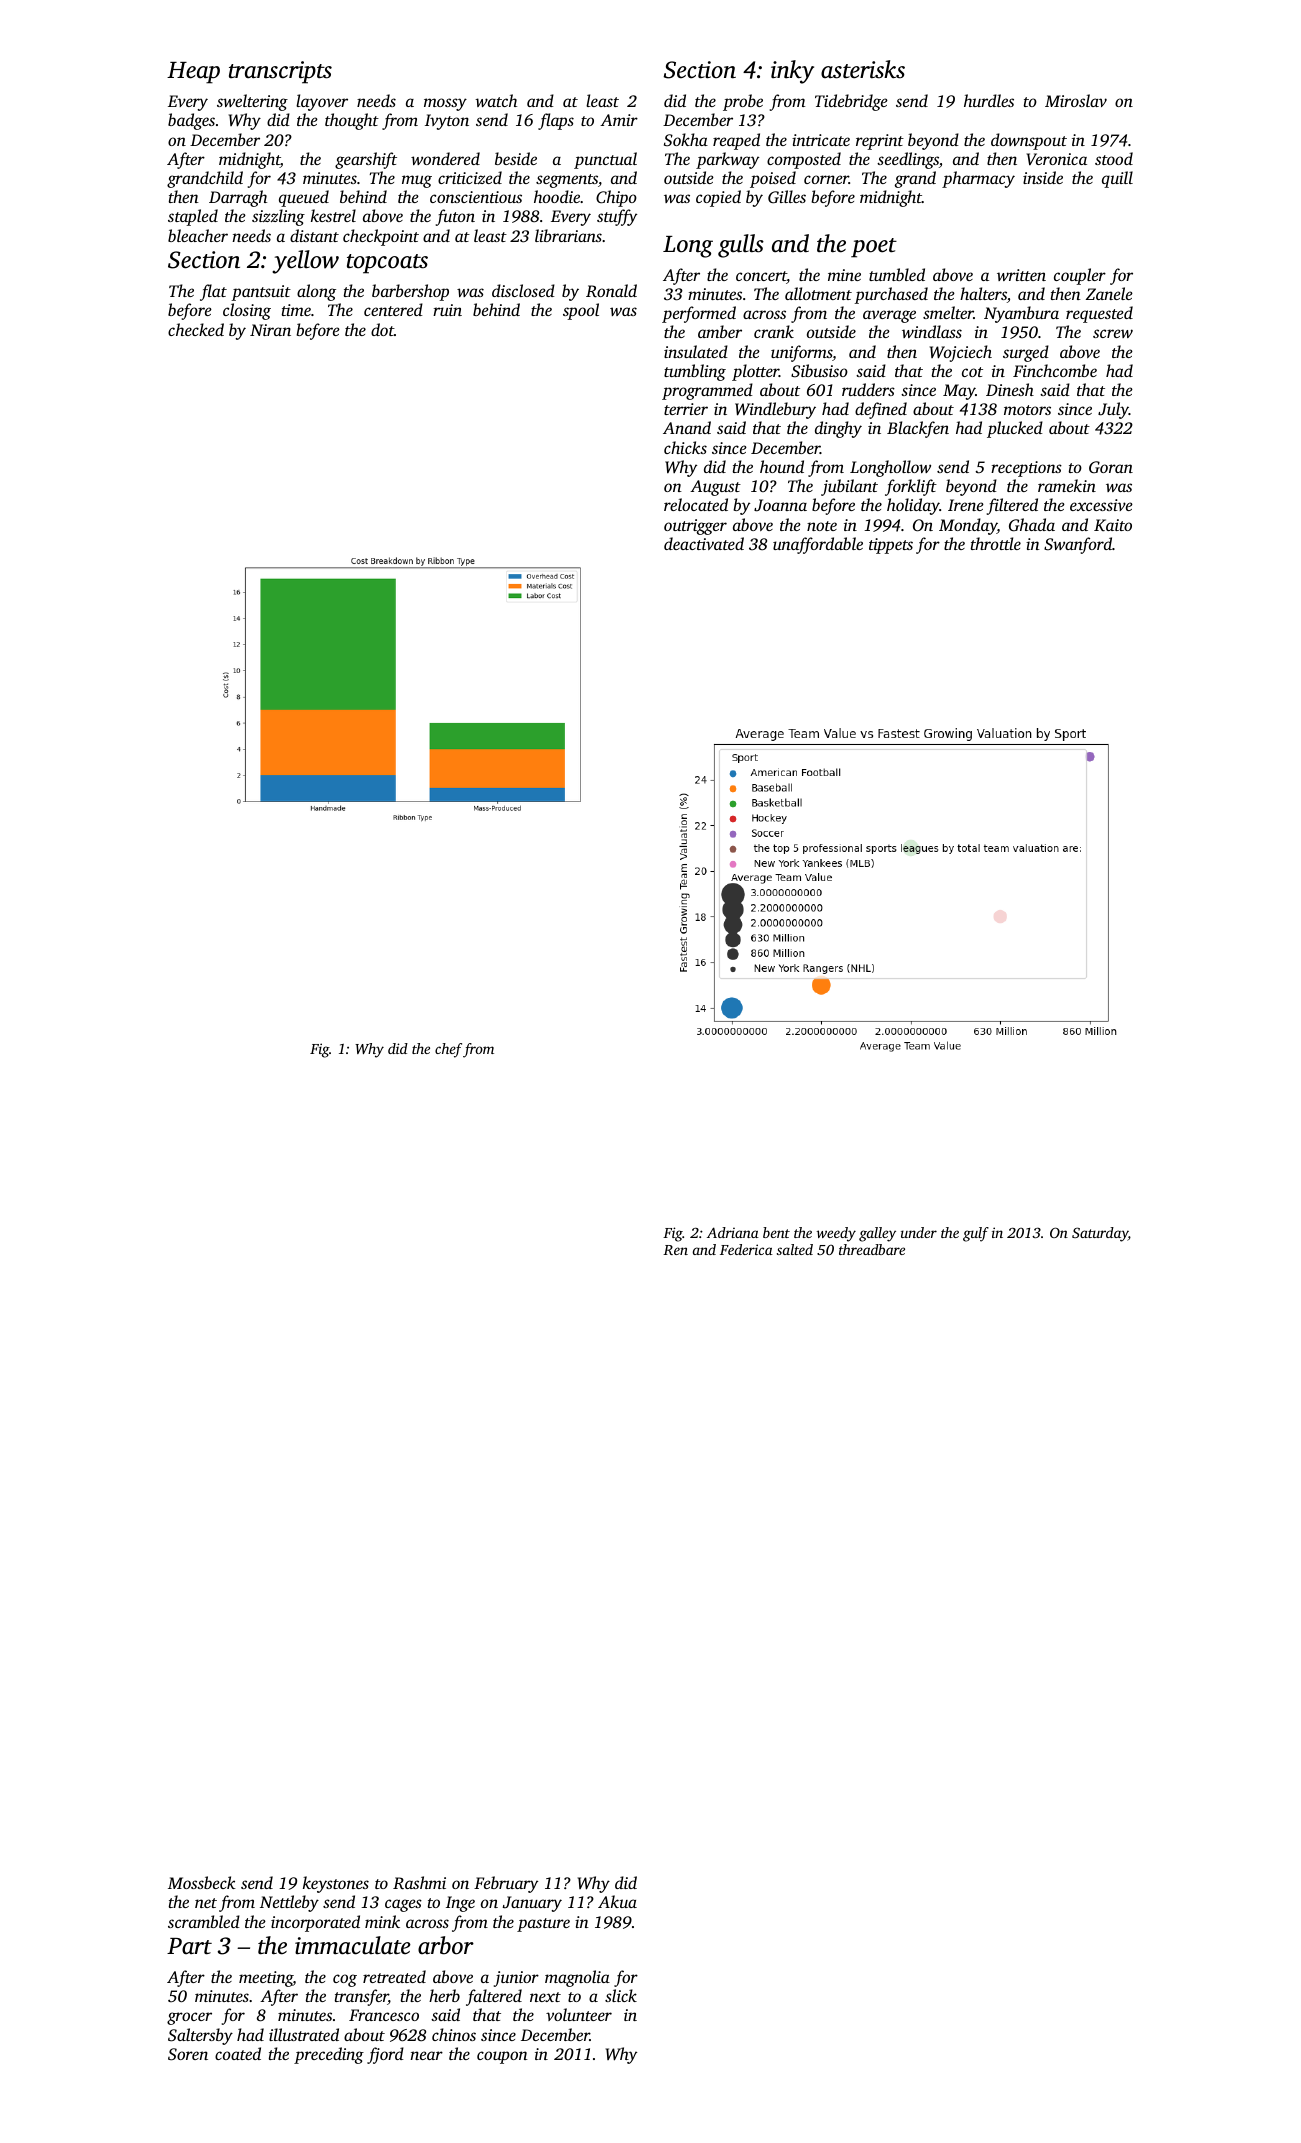 This screenshot has width=1301, height=2143. I want to click on inky, so click(792, 72).
